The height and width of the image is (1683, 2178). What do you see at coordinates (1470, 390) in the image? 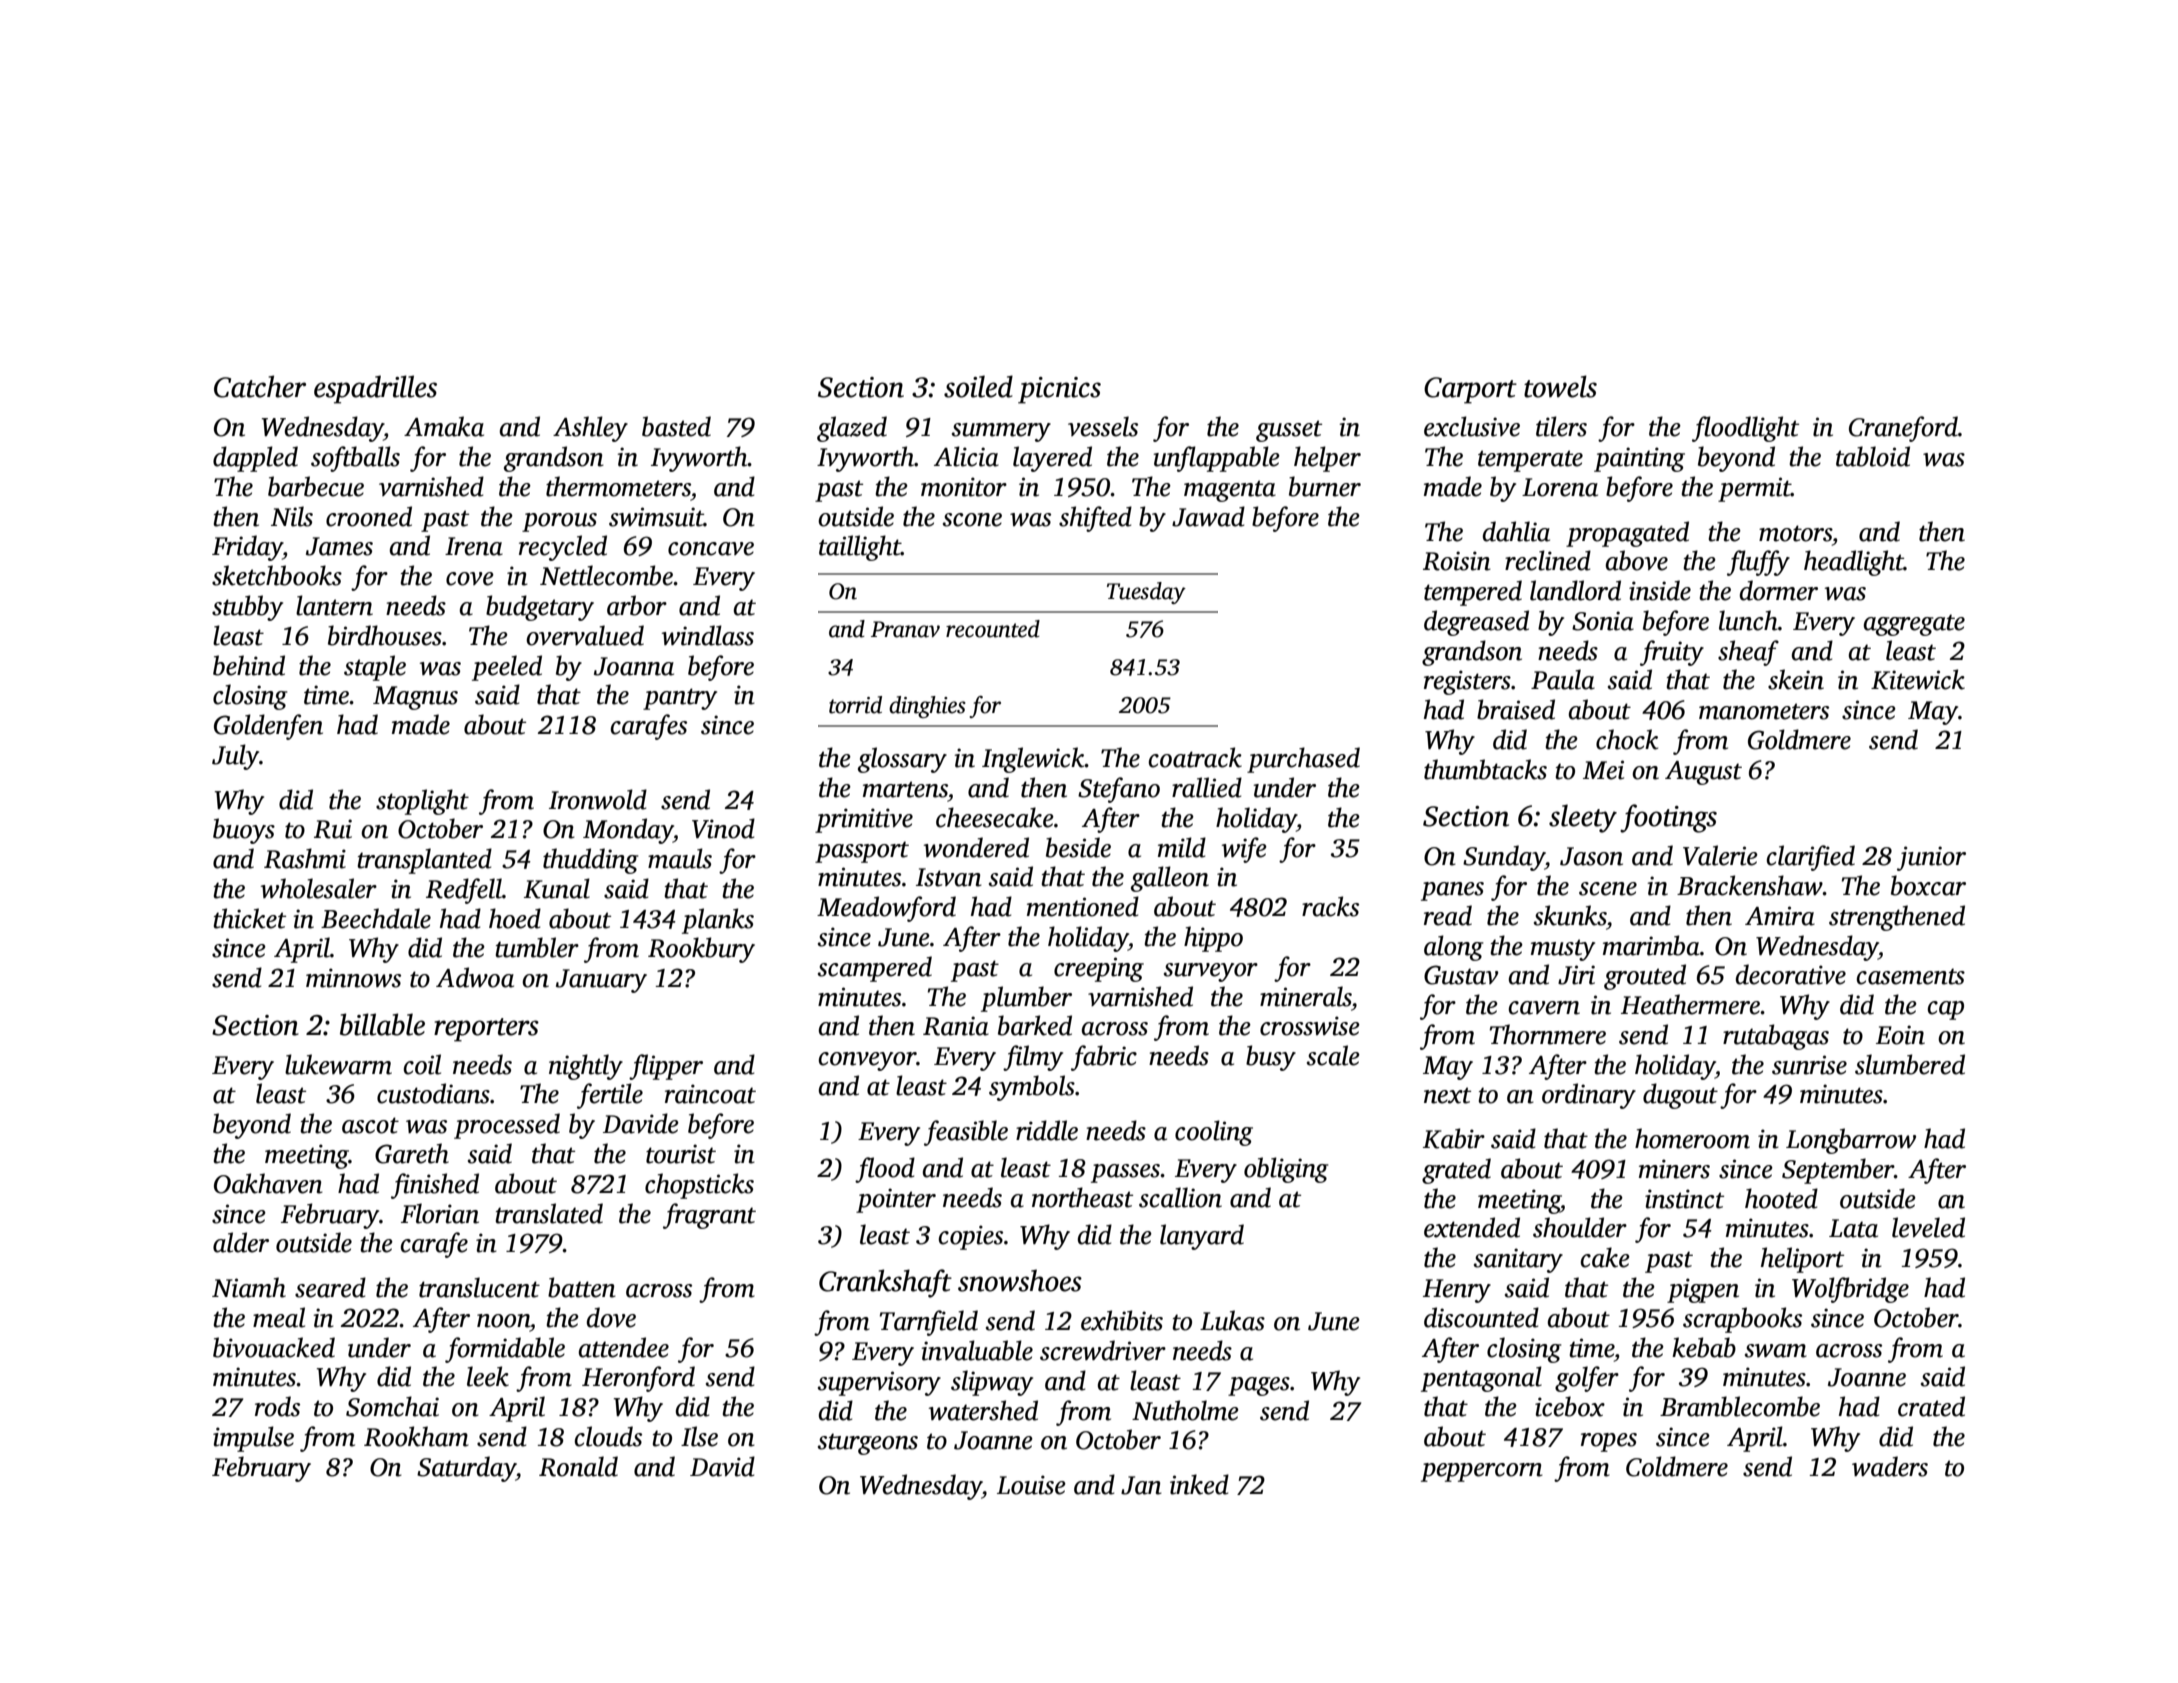
I see `Carport` at bounding box center [1470, 390].
